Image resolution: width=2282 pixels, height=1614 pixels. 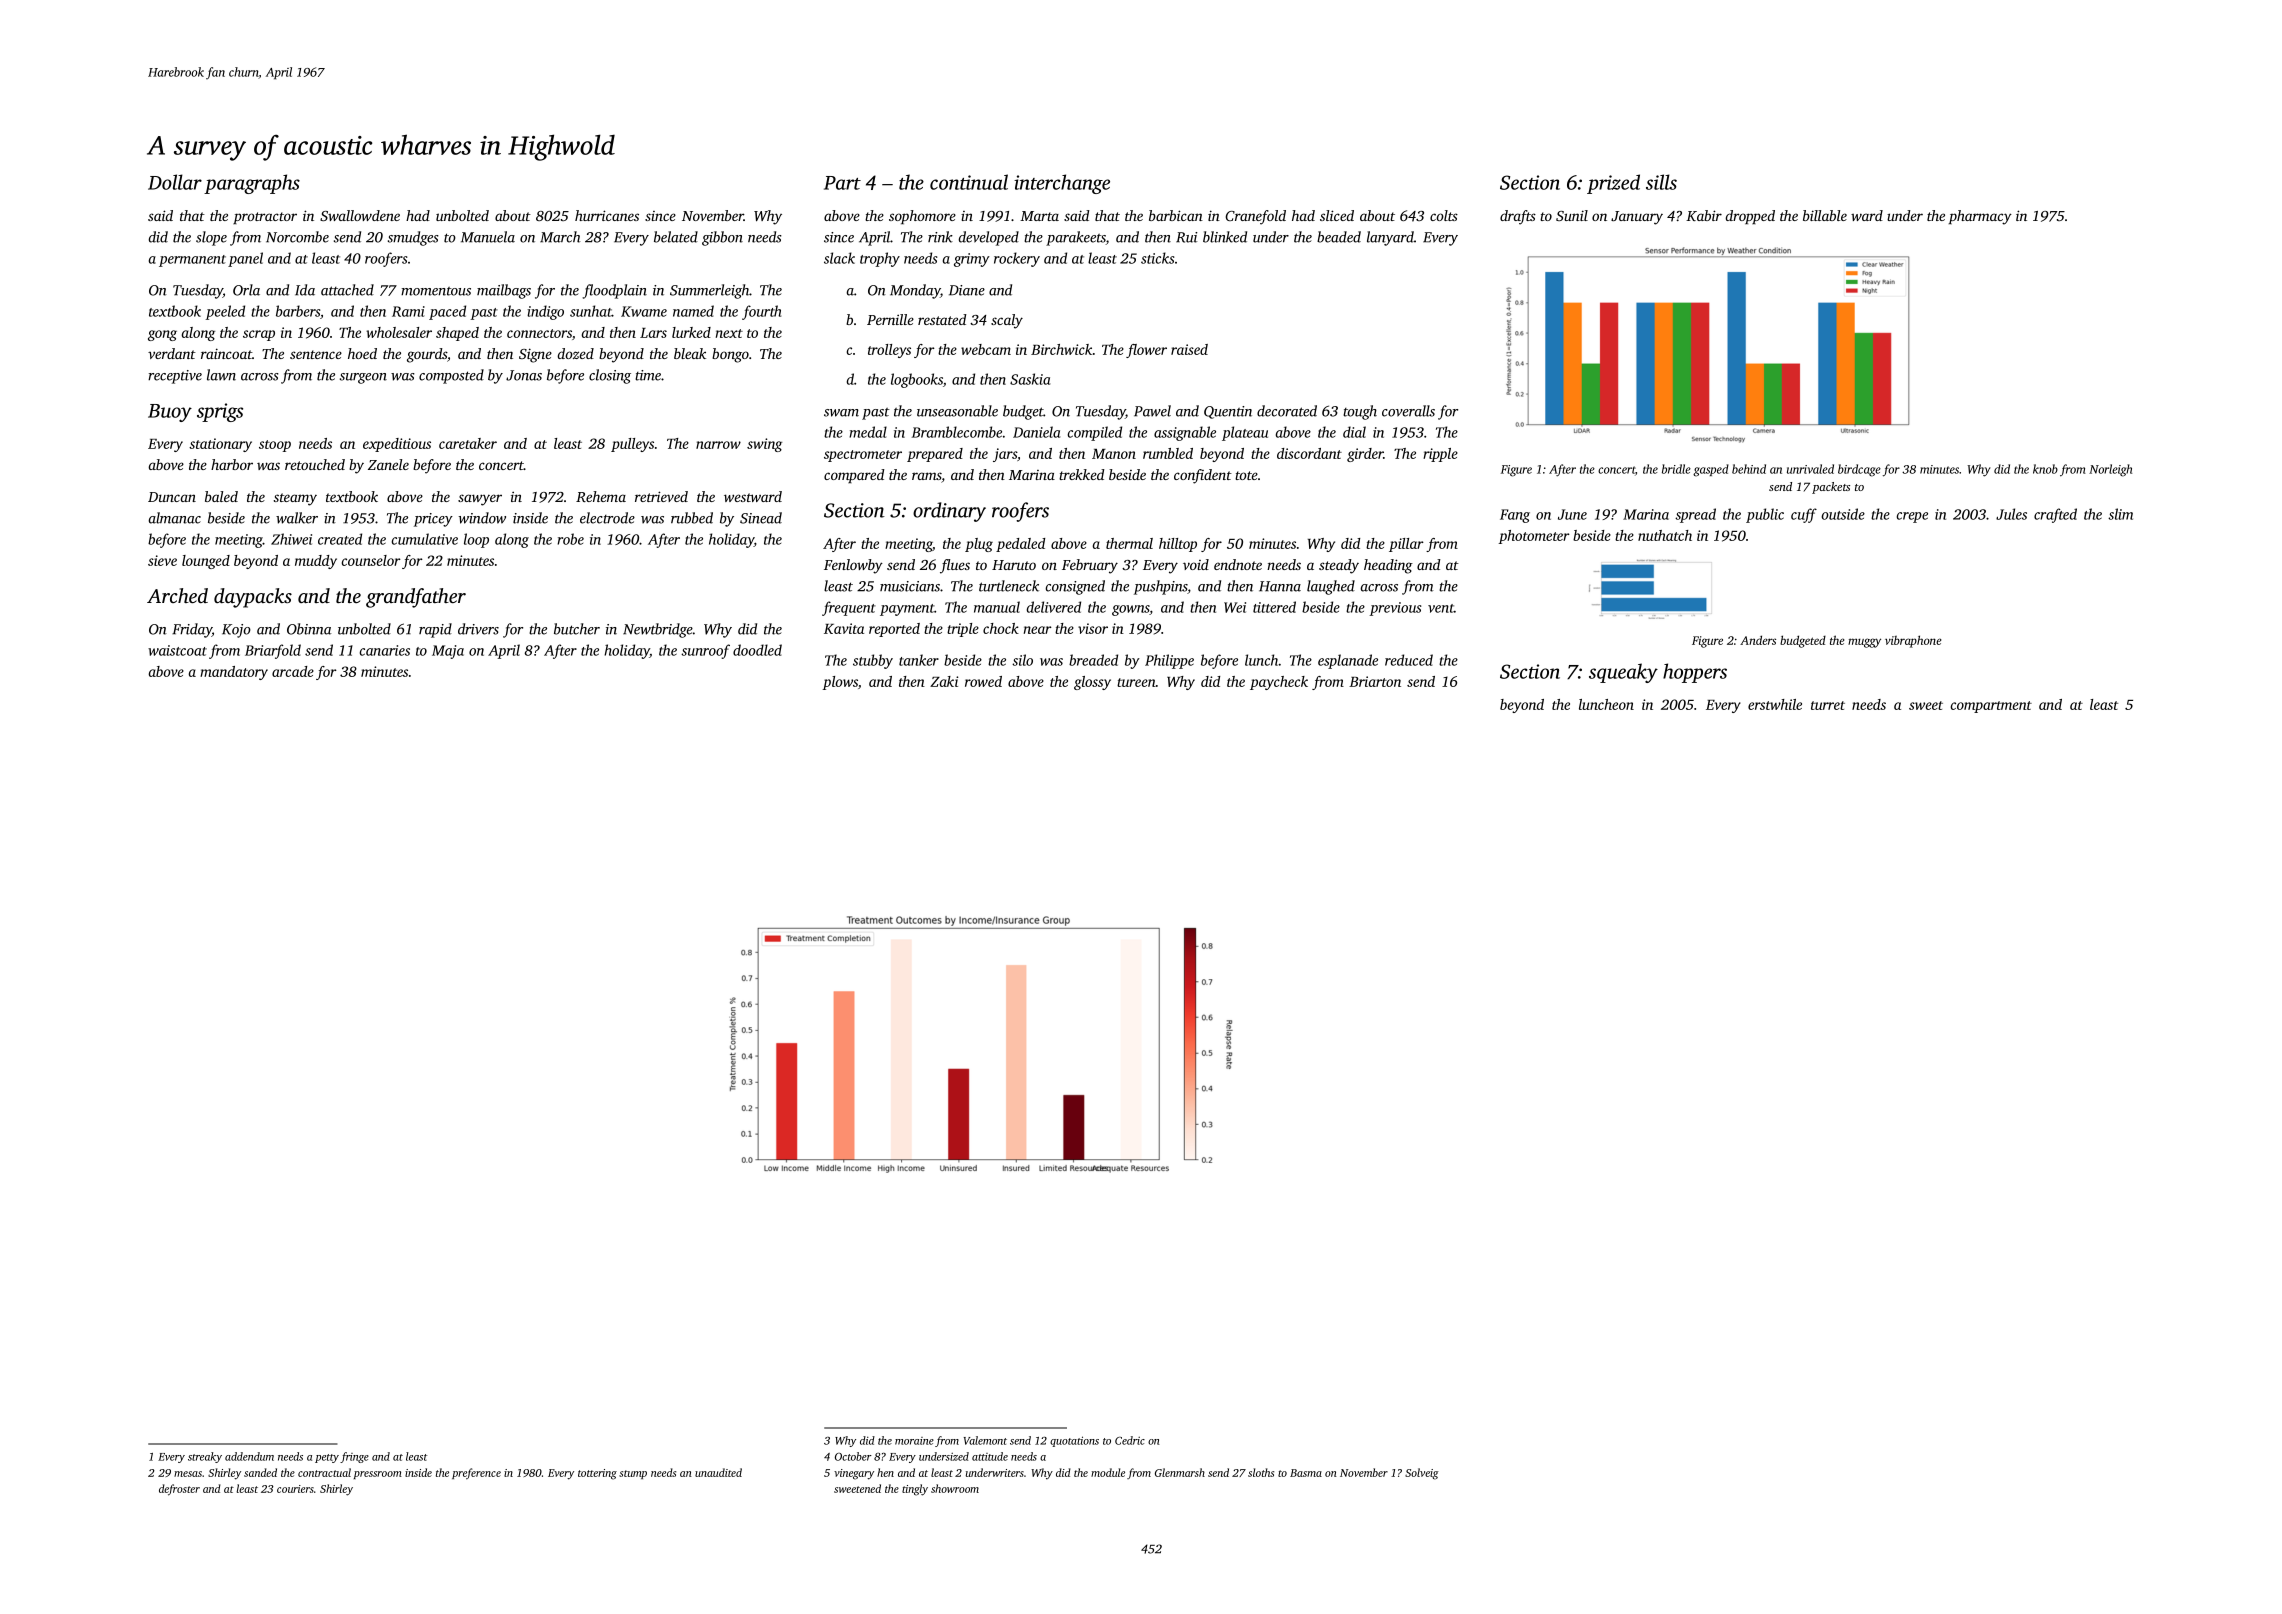 I want to click on arcade, so click(x=293, y=671).
